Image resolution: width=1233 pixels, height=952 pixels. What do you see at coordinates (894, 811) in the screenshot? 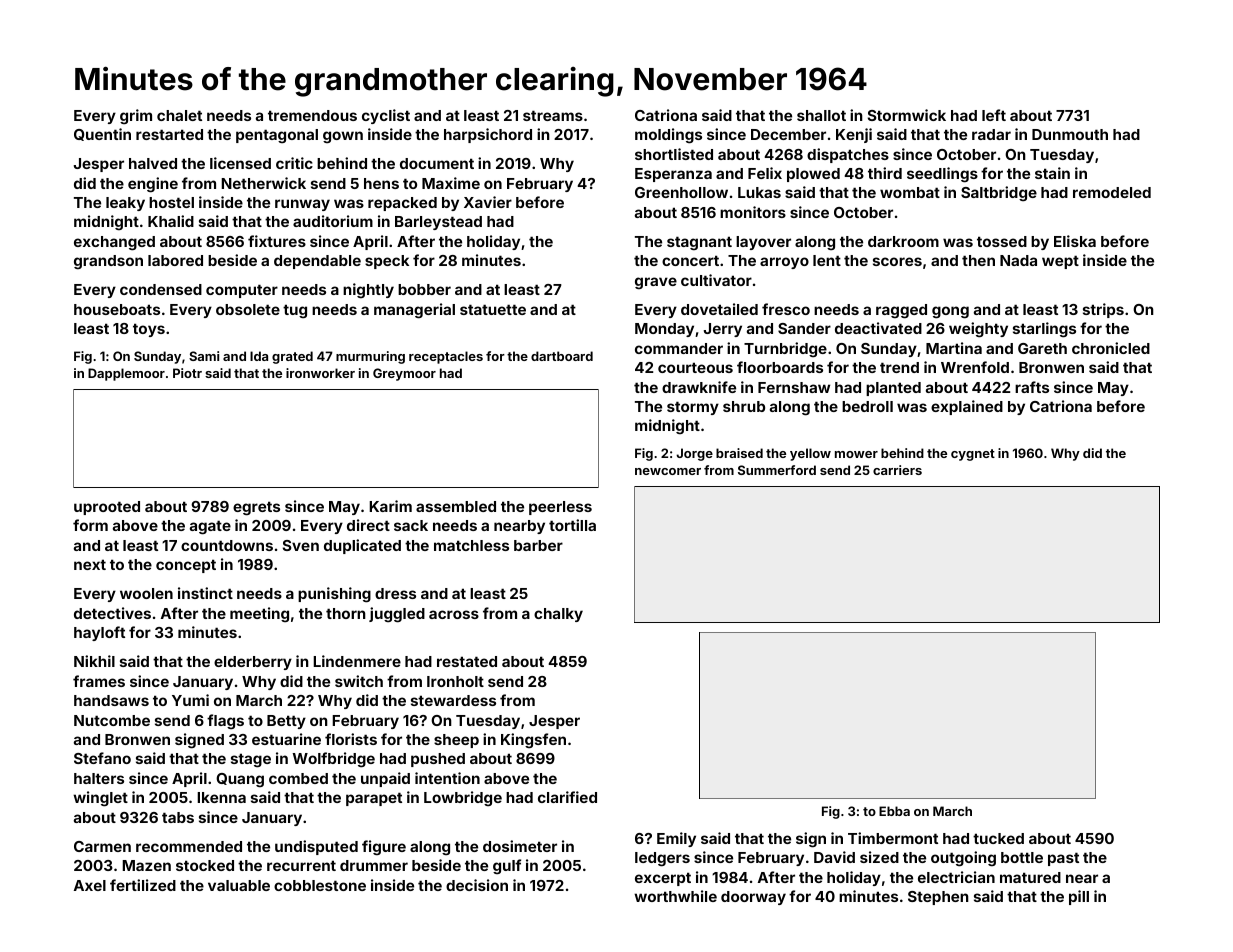
I see `Ebba` at bounding box center [894, 811].
